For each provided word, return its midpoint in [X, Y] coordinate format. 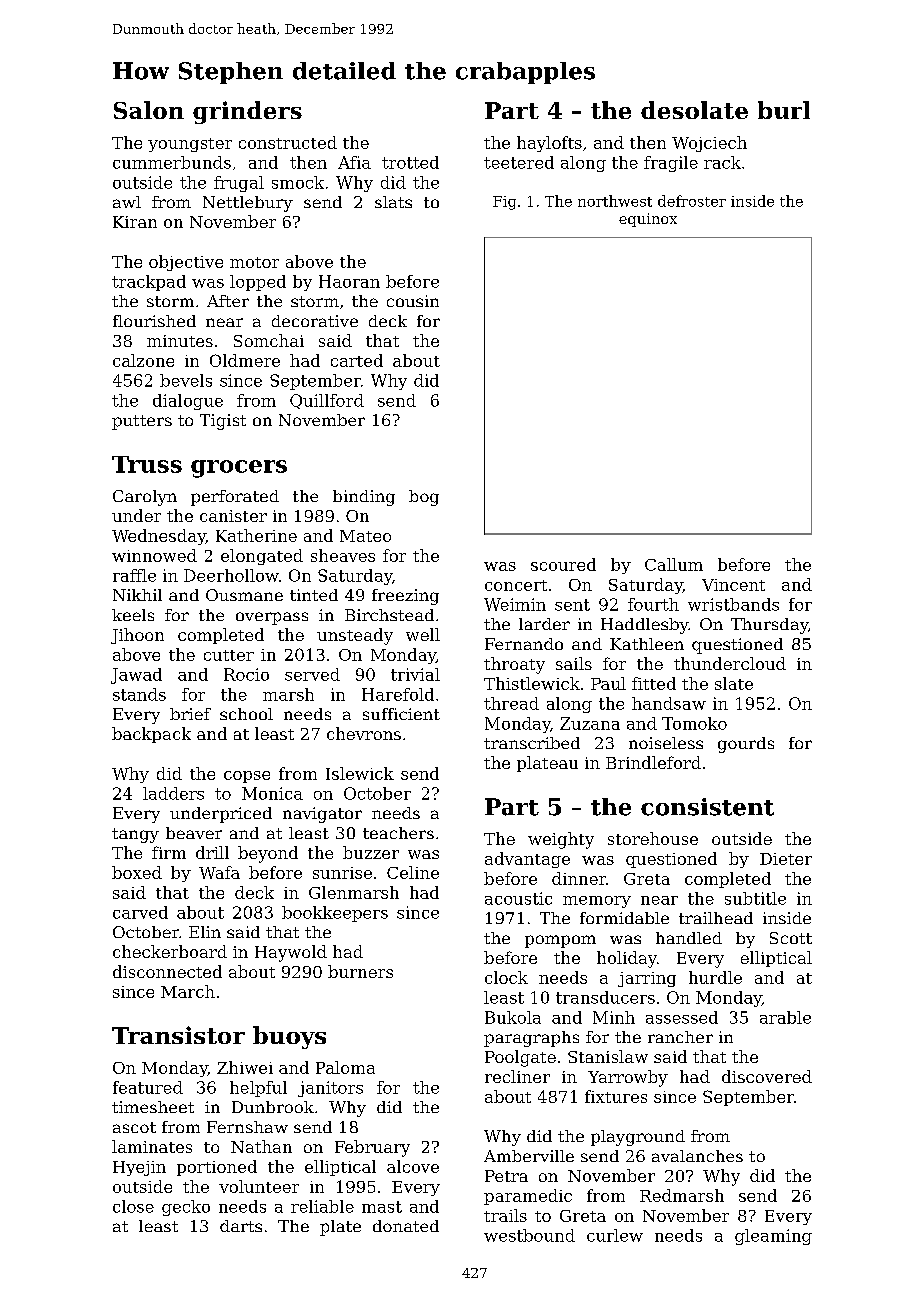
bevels [186, 380]
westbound [529, 1235]
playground [638, 1138]
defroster [692, 201]
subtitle [755, 898]
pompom [560, 941]
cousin [413, 301]
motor [254, 262]
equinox [648, 220]
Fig [504, 203]
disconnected [167, 971]
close [133, 1206]
